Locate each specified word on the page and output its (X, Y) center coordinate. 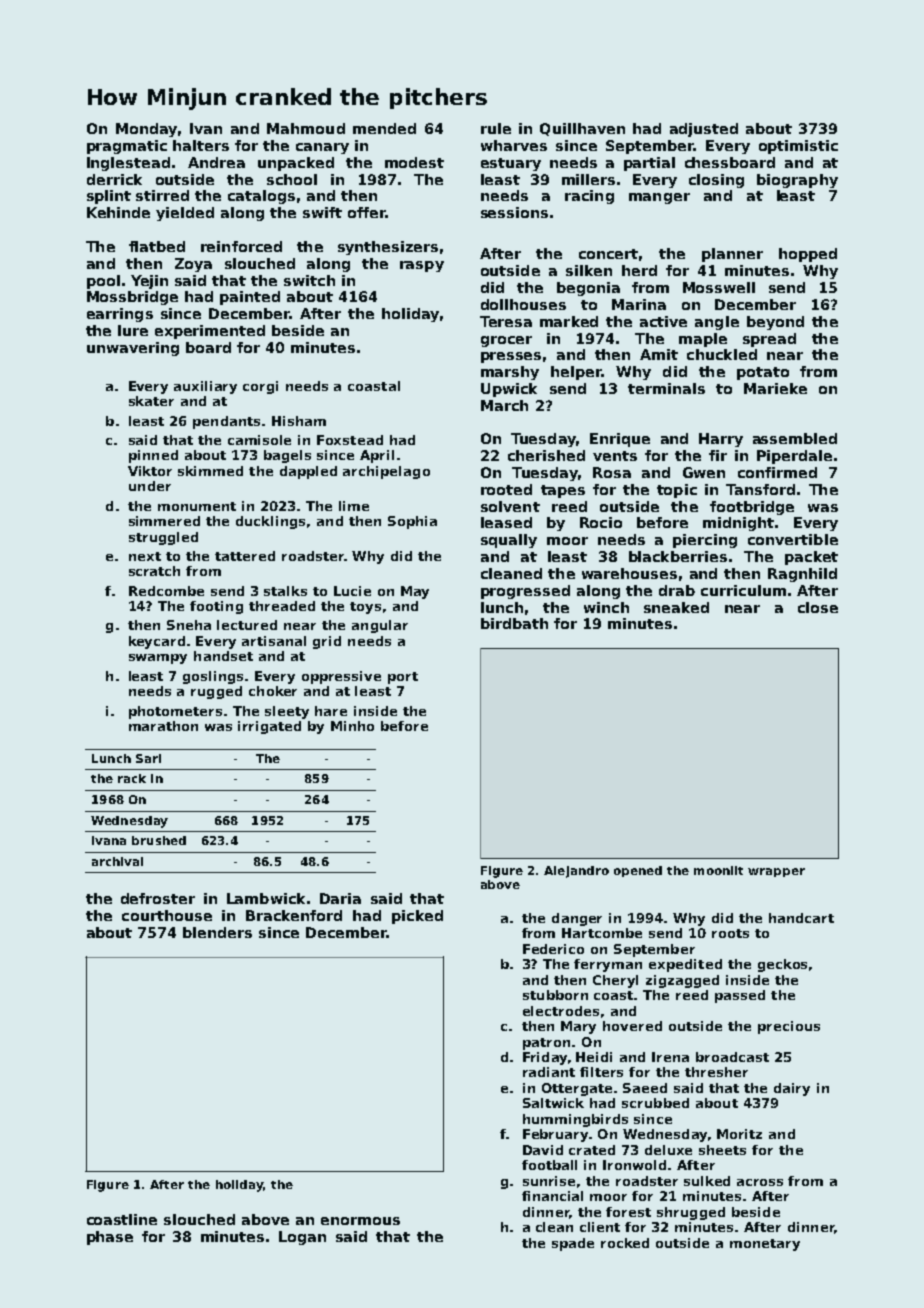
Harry (721, 440)
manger (659, 198)
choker (273, 691)
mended (384, 128)
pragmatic (127, 147)
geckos (782, 965)
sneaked (676, 607)
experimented (210, 332)
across (760, 1182)
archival (117, 861)
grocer (506, 341)
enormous (360, 1221)
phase (110, 1238)
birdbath (514, 623)
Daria (340, 898)
